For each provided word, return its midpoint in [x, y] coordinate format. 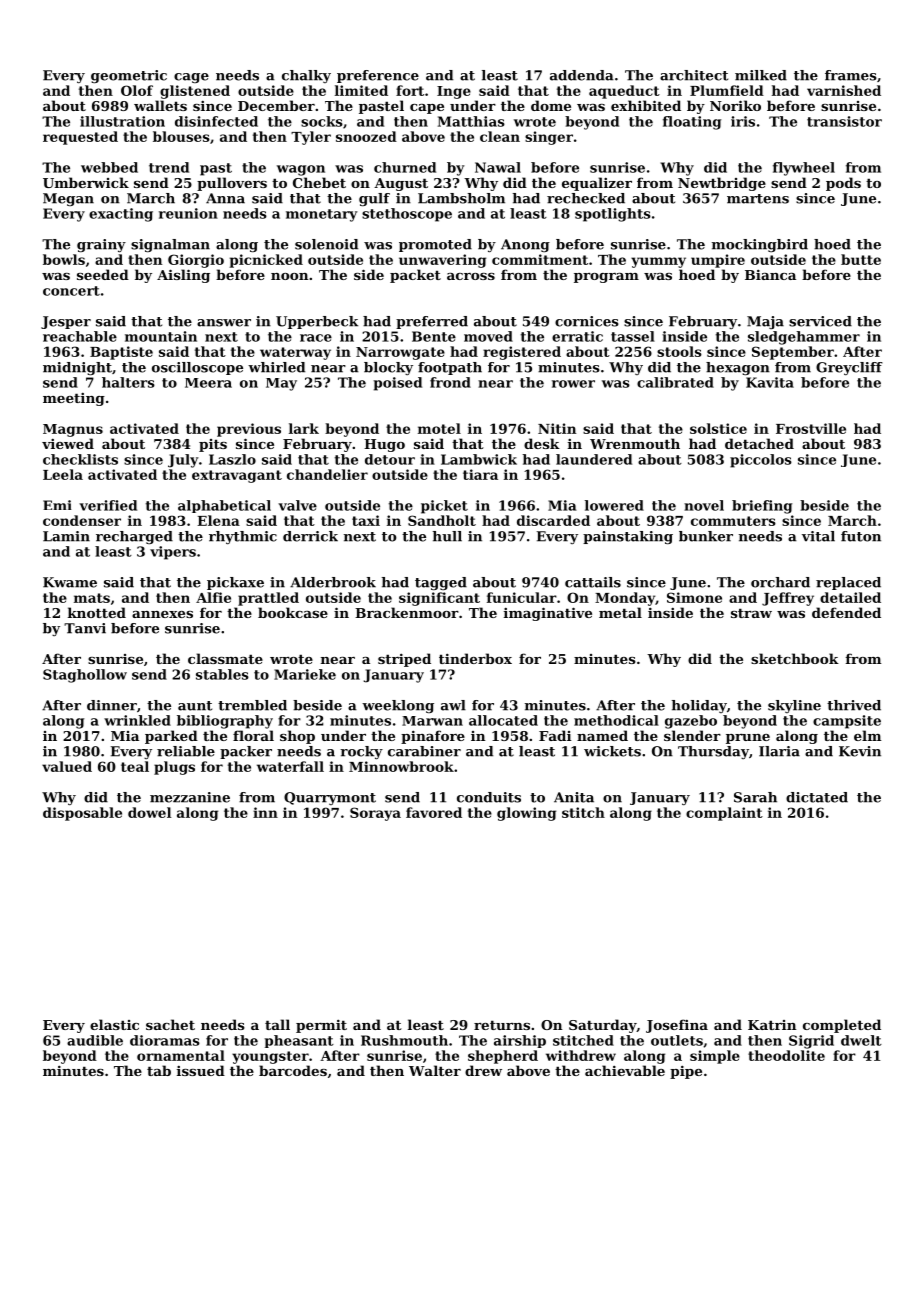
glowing [526, 814]
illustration [122, 121]
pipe [686, 1072]
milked [761, 75]
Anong [525, 245]
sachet [170, 1024]
